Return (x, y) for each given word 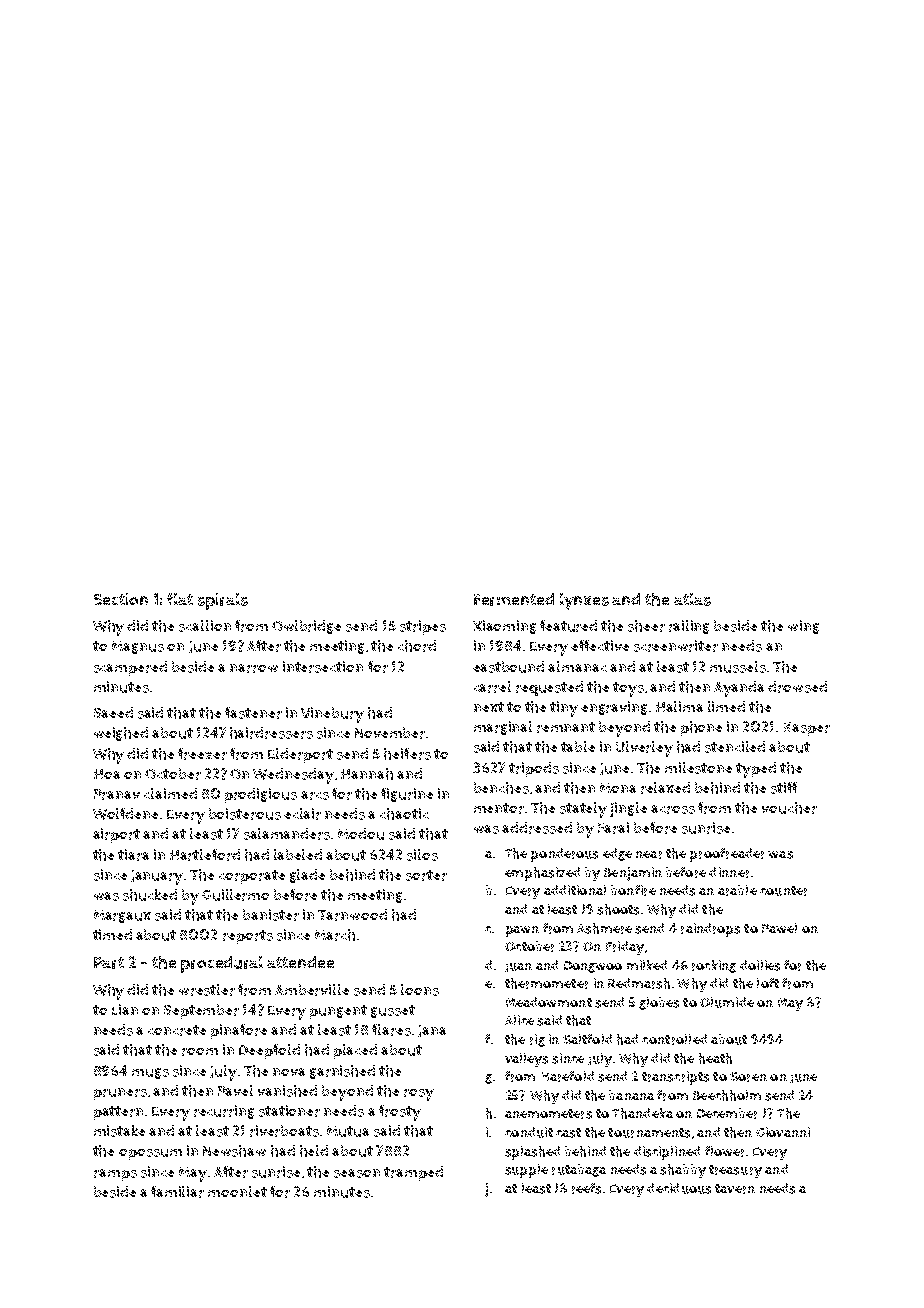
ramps (115, 1175)
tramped (413, 1173)
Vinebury (332, 715)
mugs (150, 1073)
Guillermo (235, 895)
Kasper (807, 729)
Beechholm (727, 1095)
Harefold (568, 1076)
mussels (738, 667)
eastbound (508, 667)
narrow (254, 668)
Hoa (107, 774)
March (335, 935)
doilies (760, 965)
